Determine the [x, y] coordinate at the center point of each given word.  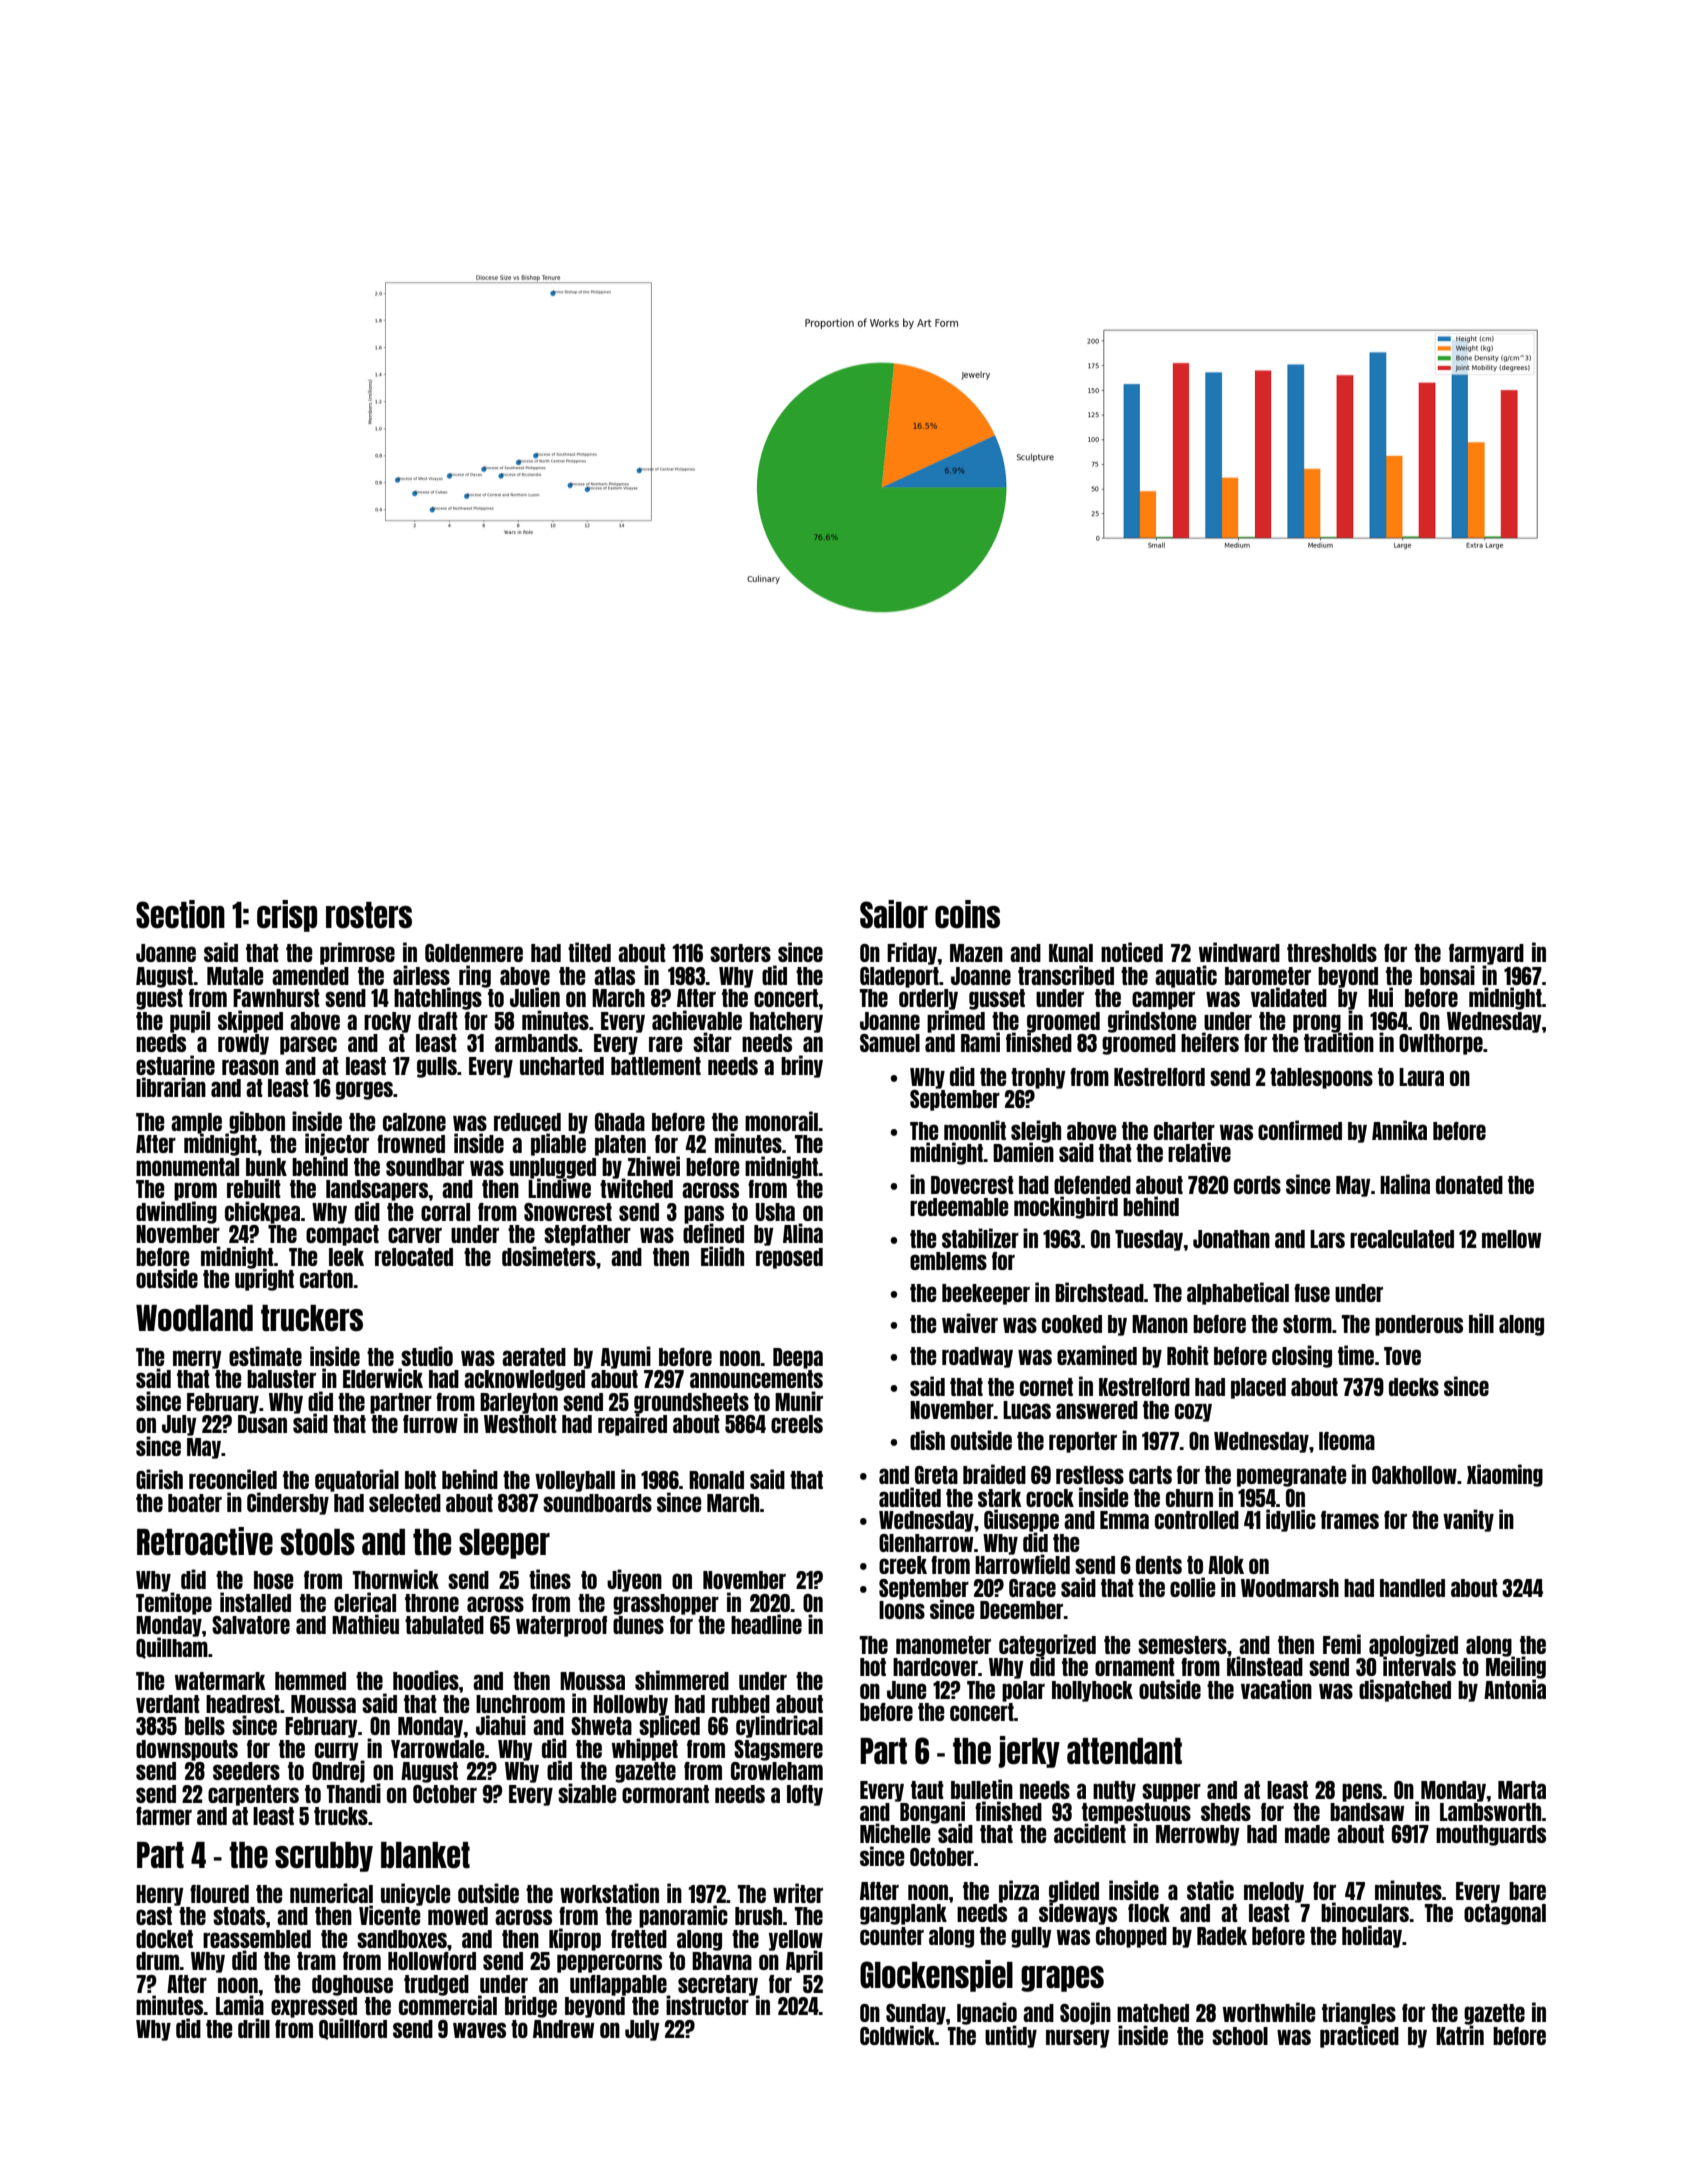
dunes [638, 1625]
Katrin [1460, 2035]
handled [1412, 1588]
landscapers [377, 1190]
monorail [782, 1121]
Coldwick [897, 2035]
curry [337, 1751]
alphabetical [1238, 1293]
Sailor [894, 914]
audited [910, 1497]
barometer [1268, 976]
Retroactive [205, 1541]
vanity [1468, 1520]
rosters [369, 915]
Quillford [353, 2029]
